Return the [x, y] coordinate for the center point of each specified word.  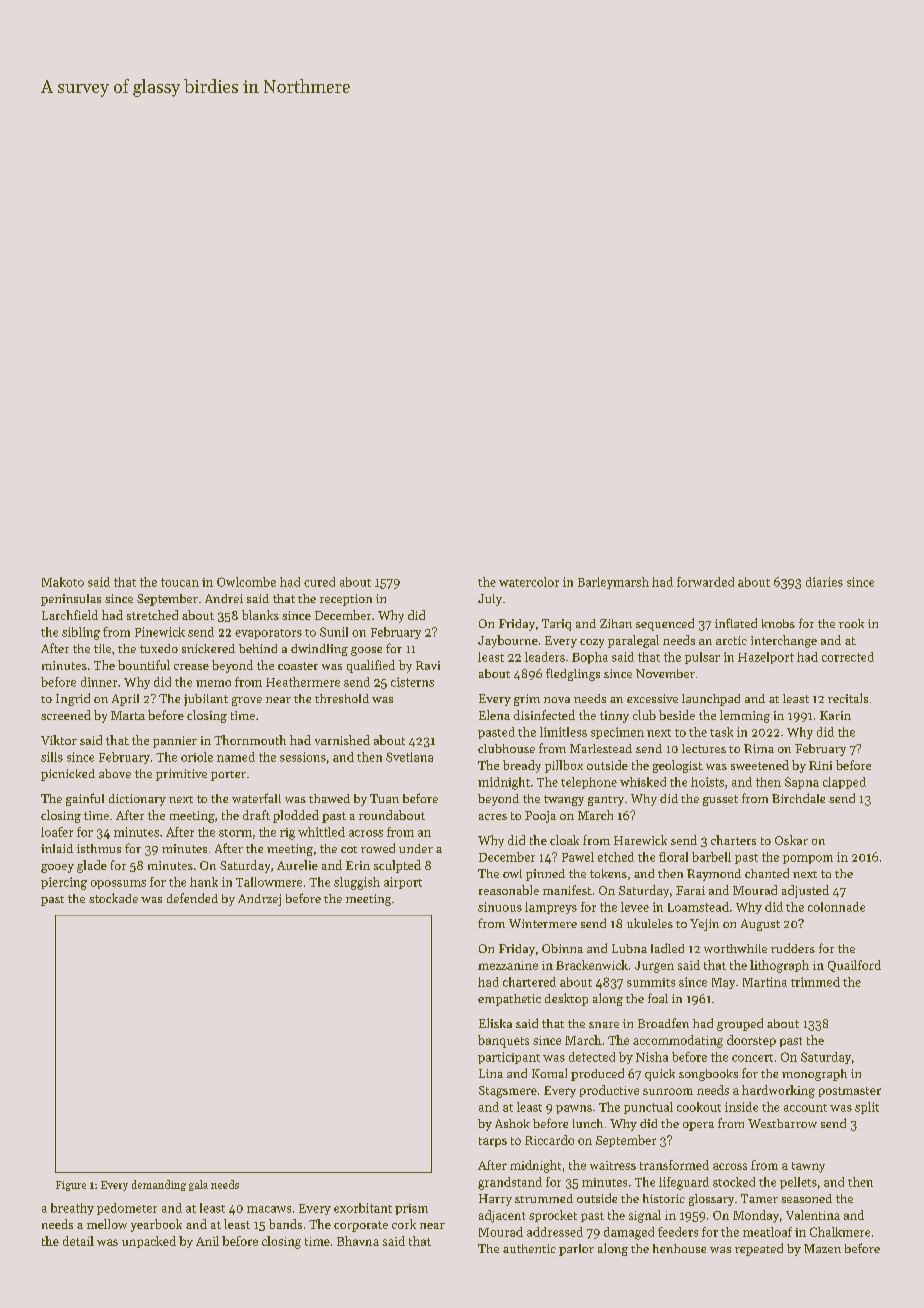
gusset [720, 800]
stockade [113, 898]
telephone [589, 783]
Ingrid [73, 699]
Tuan [384, 798]
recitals [848, 698]
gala [198, 1185]
